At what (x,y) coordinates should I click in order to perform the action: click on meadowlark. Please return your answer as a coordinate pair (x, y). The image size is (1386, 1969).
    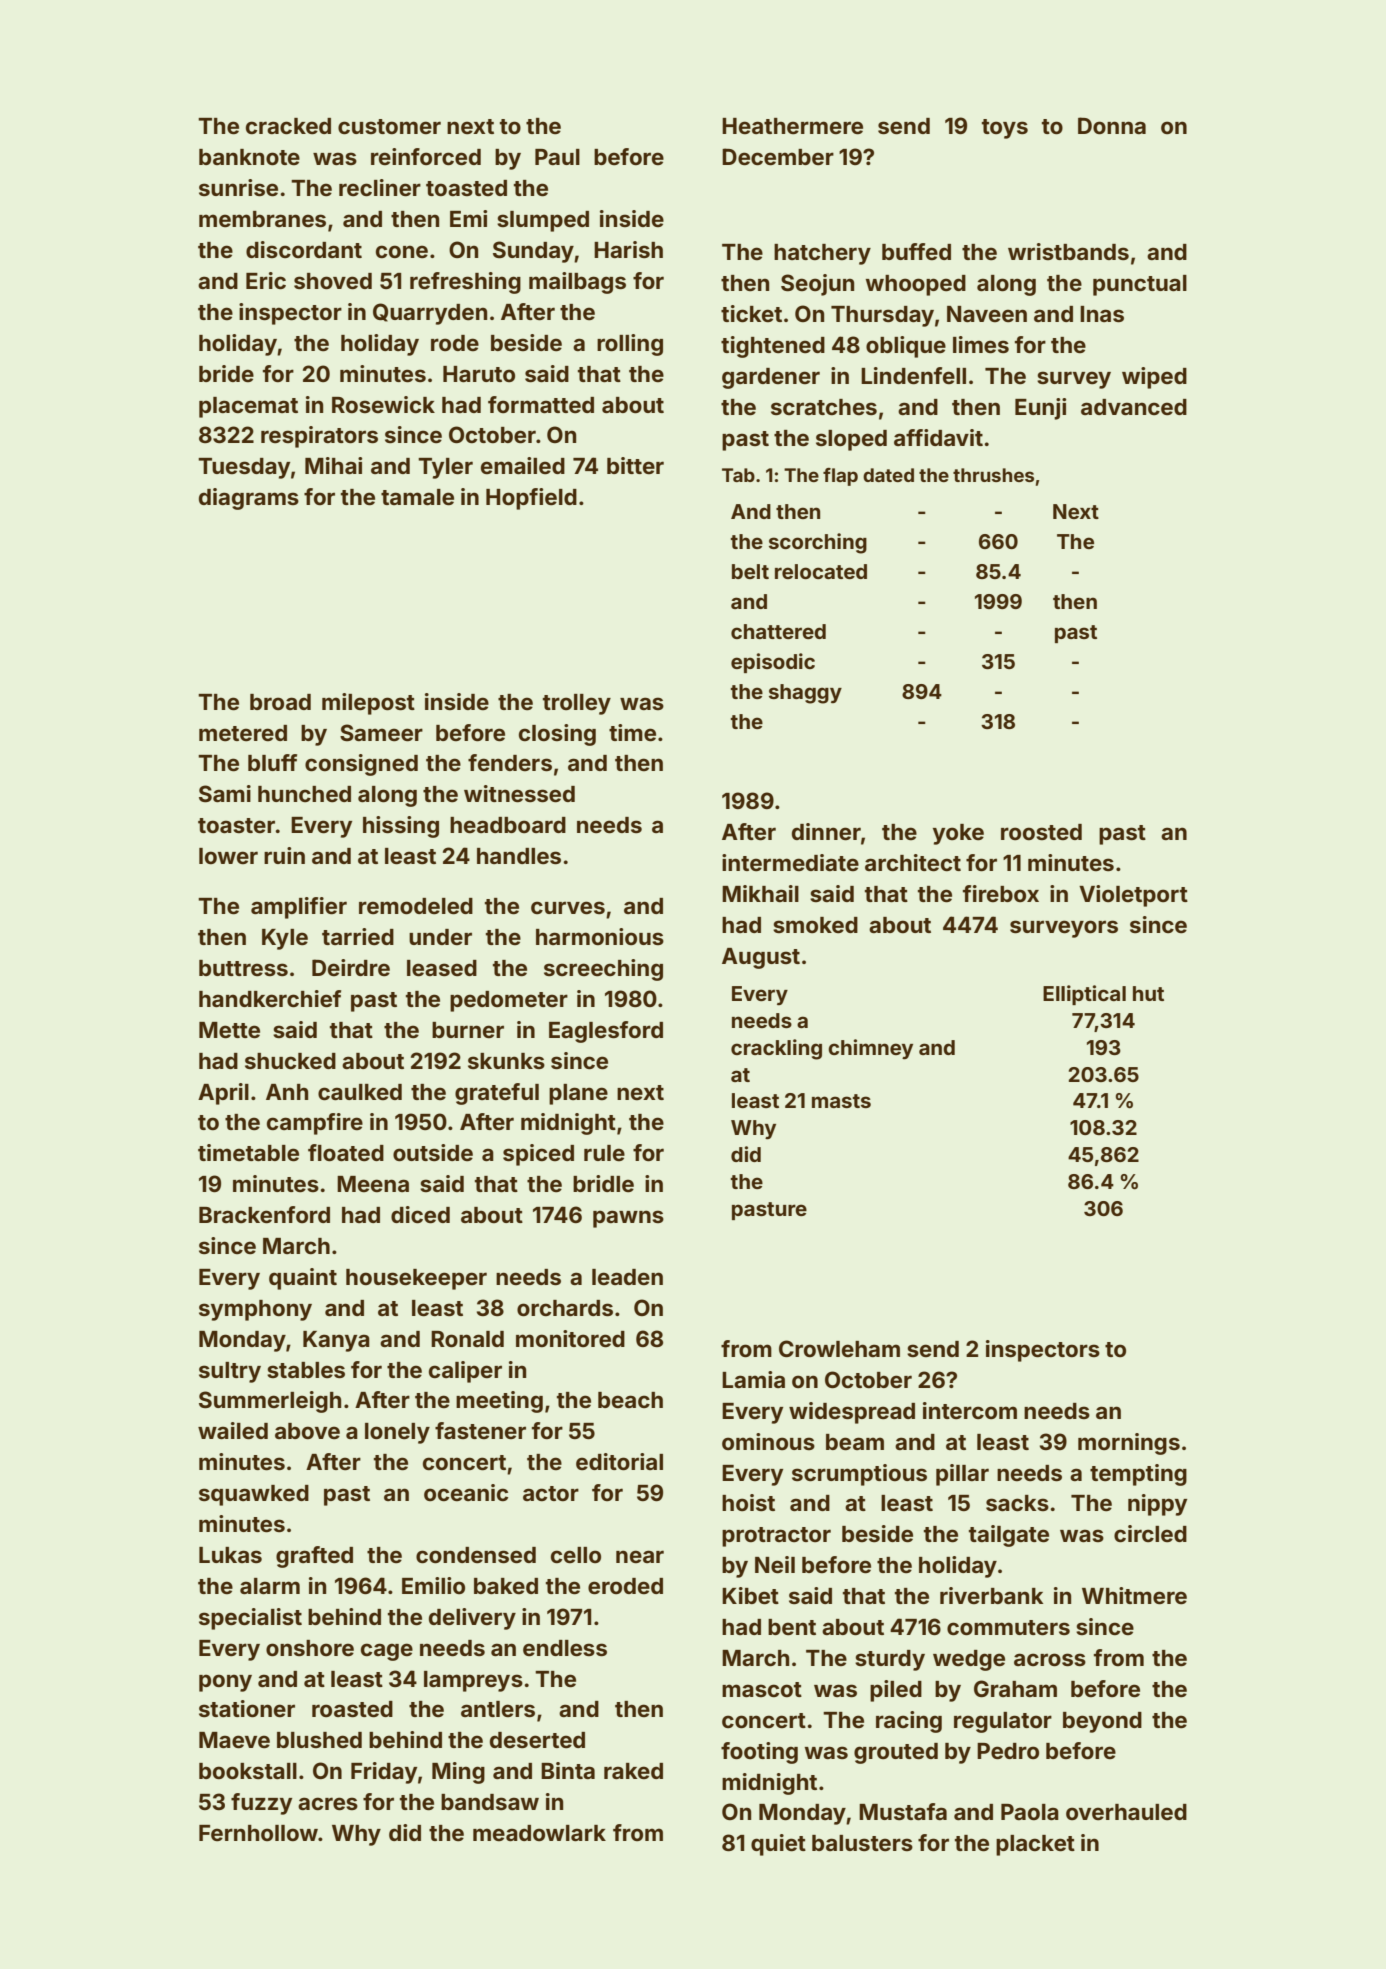
    Looking at the image, I should click on (539, 1833).
